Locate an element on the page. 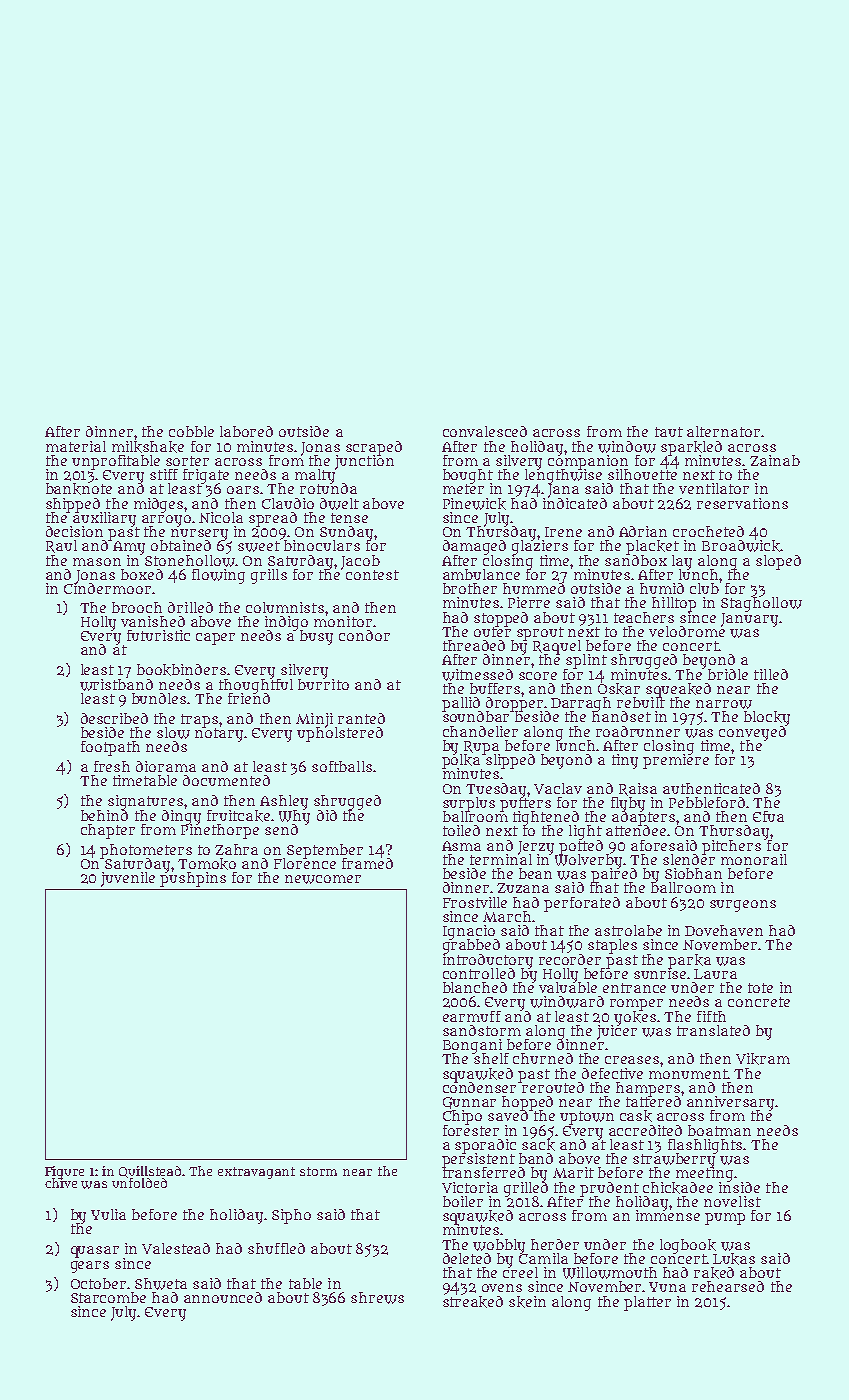  convalesced is located at coordinates (485, 431).
